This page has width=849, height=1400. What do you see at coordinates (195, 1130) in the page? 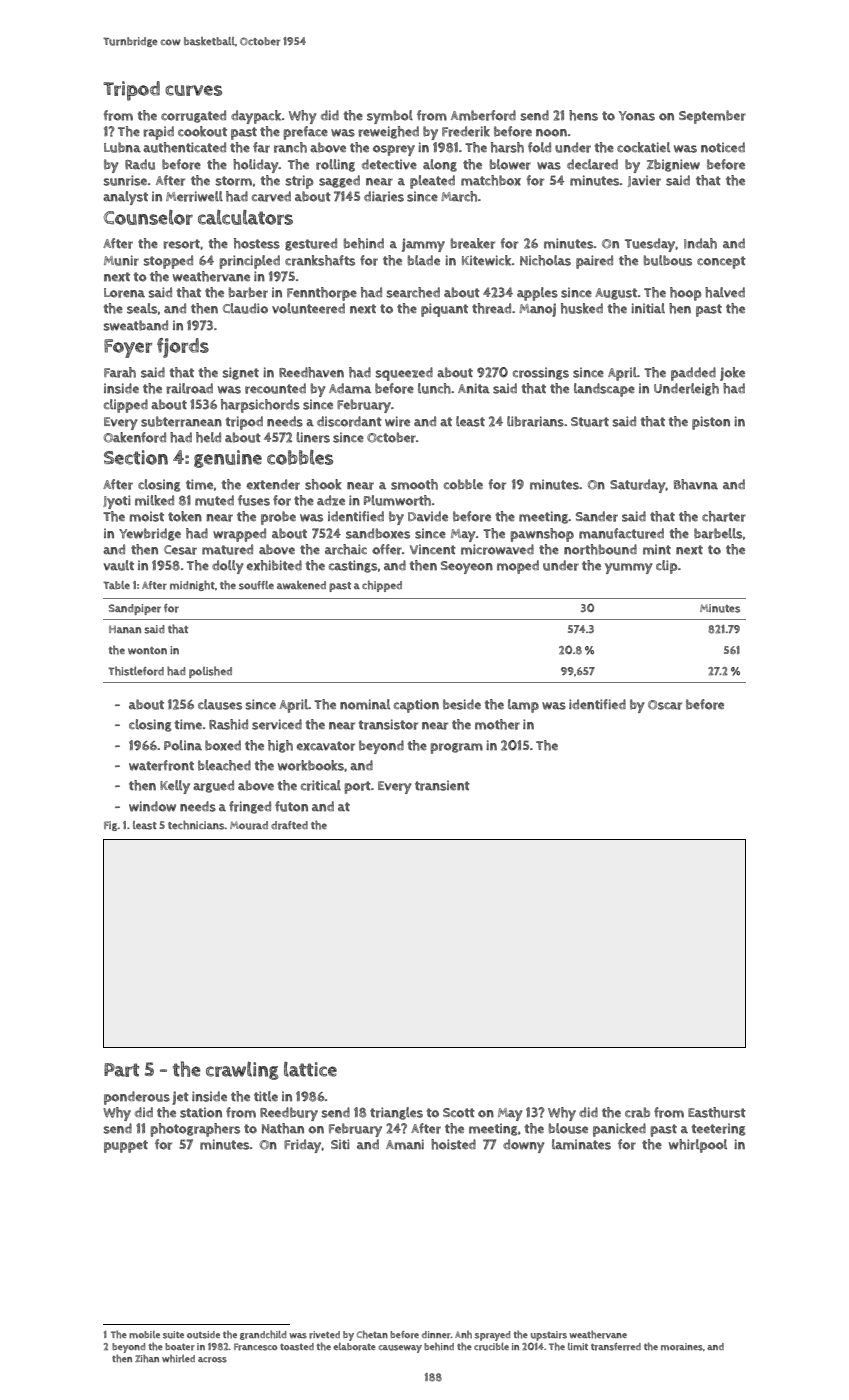
I see `photographers` at bounding box center [195, 1130].
